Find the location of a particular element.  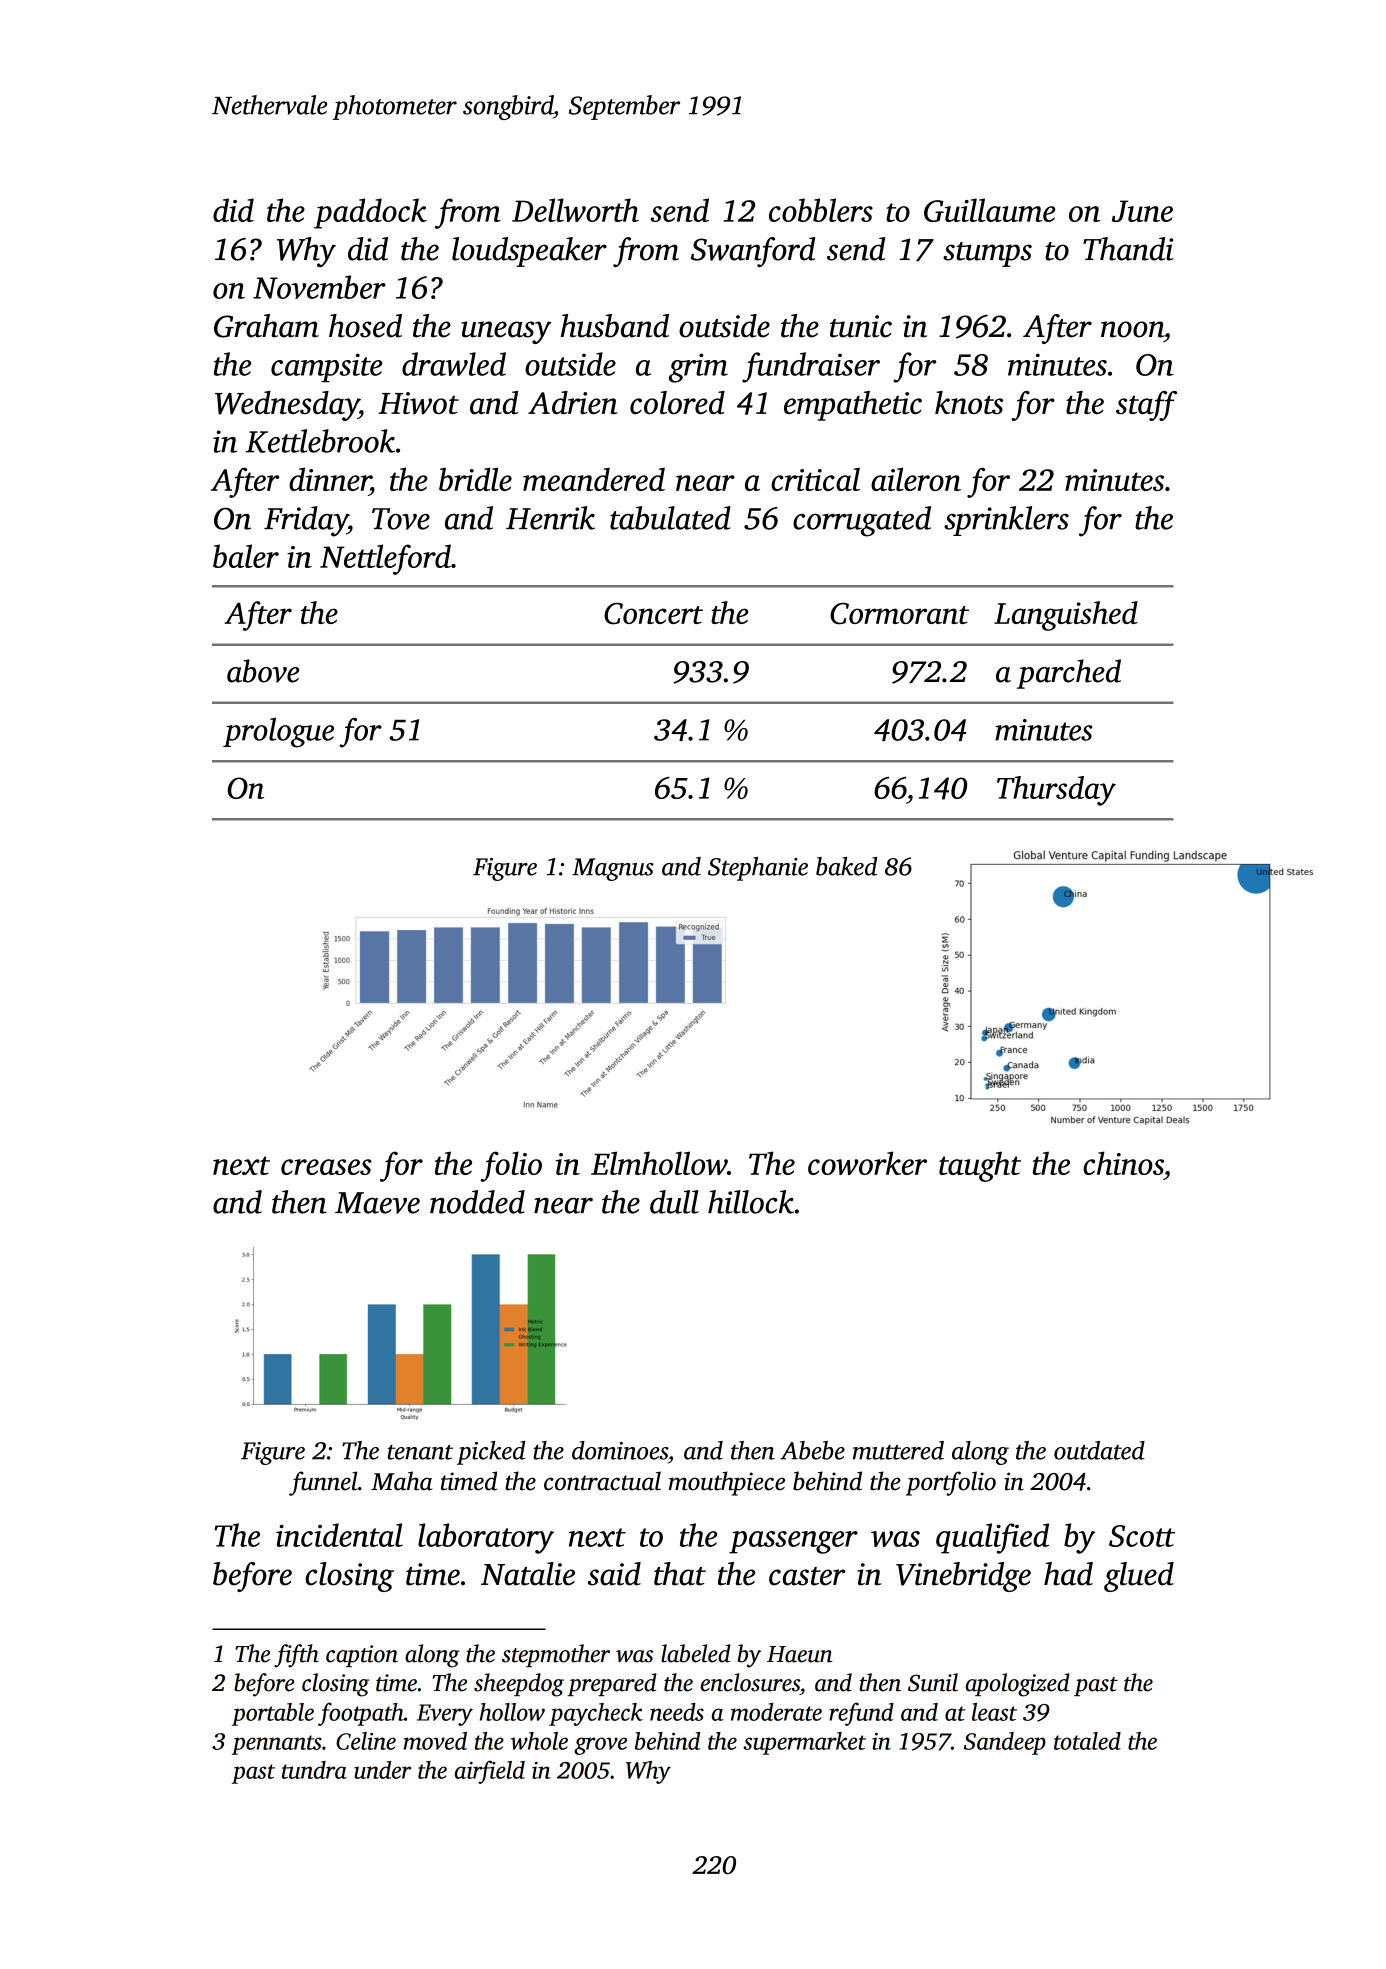

paddock is located at coordinates (370, 213).
